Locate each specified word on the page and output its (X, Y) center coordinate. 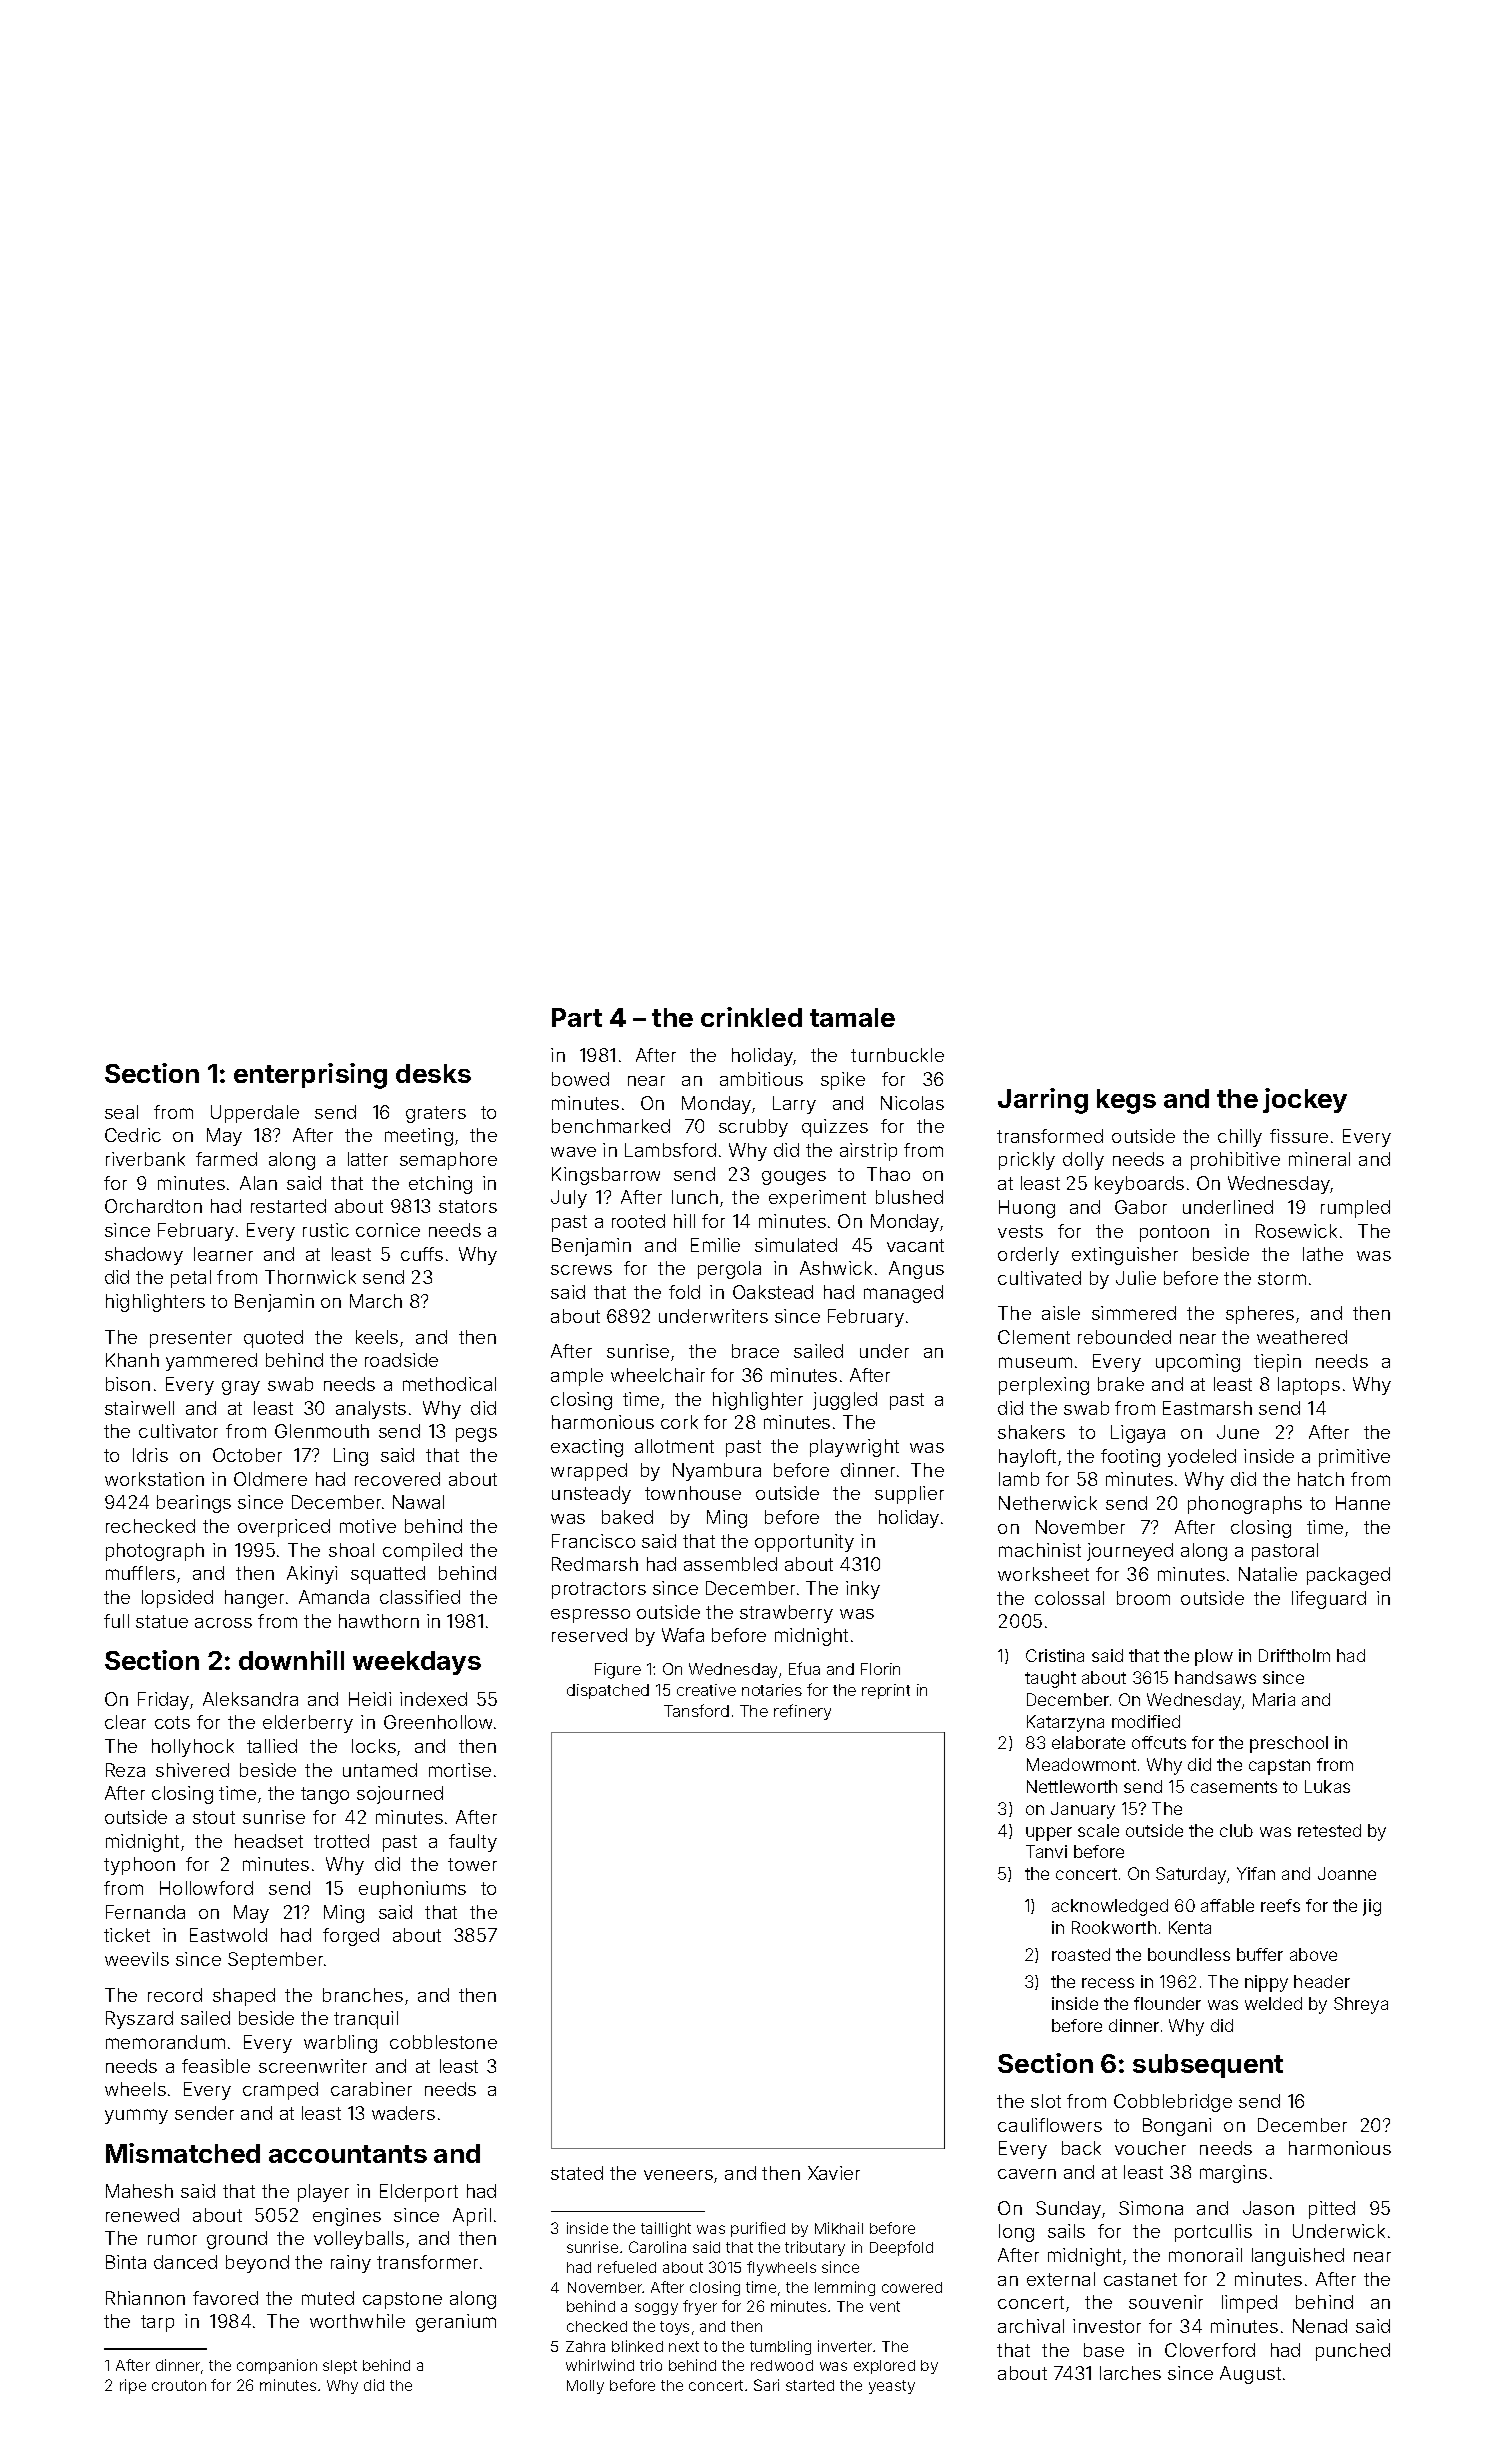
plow (1214, 1657)
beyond (257, 2264)
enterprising (310, 1076)
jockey (1305, 1100)
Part (577, 1017)
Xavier (834, 2173)
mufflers (140, 1573)
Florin (880, 1669)
